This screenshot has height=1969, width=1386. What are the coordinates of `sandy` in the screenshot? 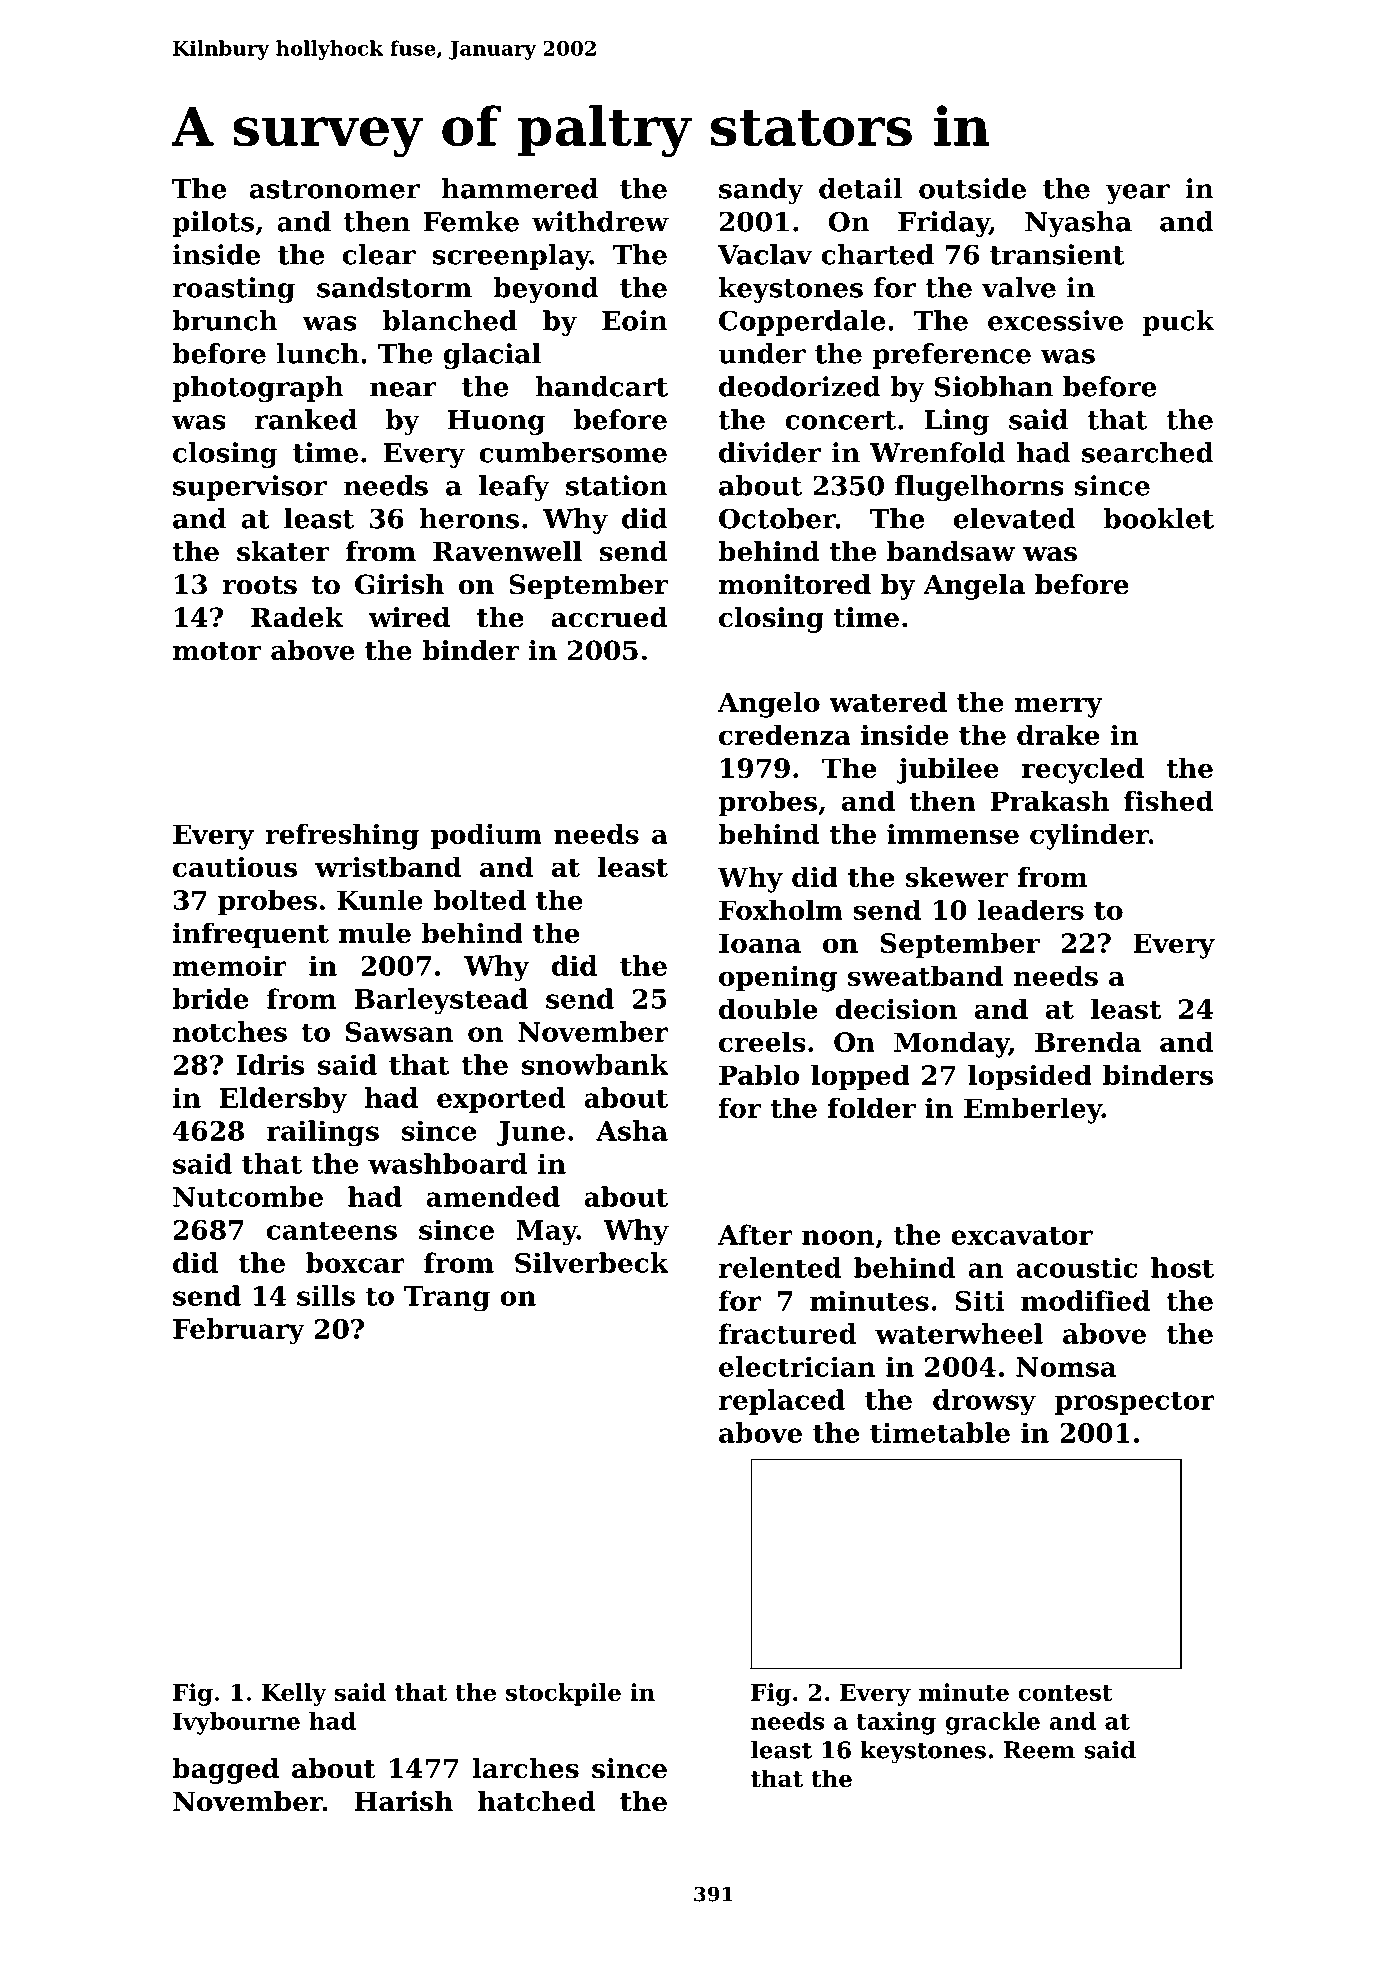 It's located at (761, 191).
